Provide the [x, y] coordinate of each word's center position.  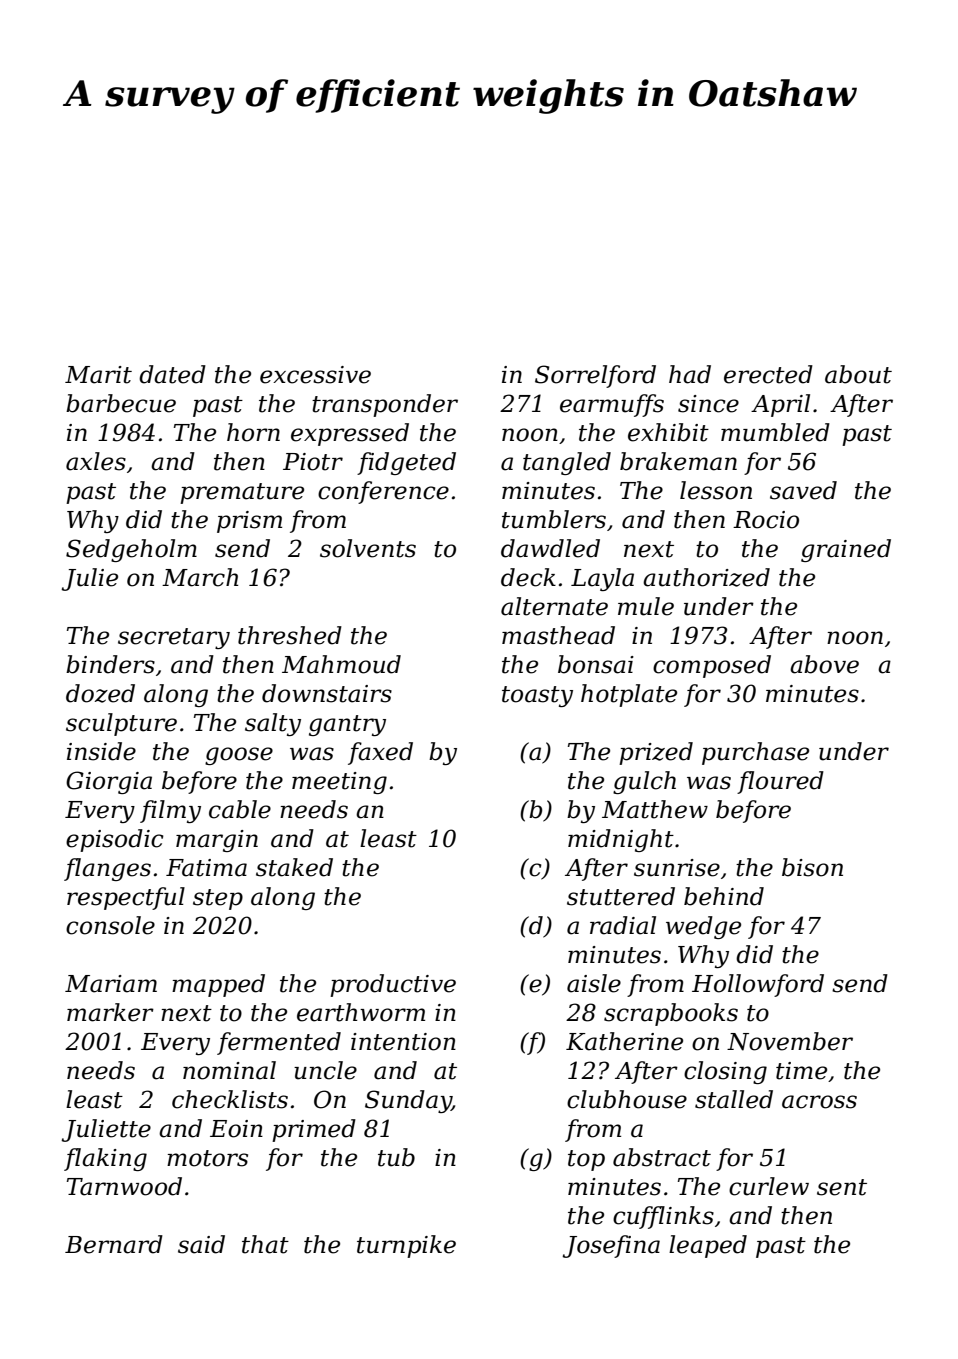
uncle [325, 1070]
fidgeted [406, 463]
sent [842, 1187]
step [218, 899]
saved [803, 490]
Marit [98, 375]
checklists [230, 1099]
